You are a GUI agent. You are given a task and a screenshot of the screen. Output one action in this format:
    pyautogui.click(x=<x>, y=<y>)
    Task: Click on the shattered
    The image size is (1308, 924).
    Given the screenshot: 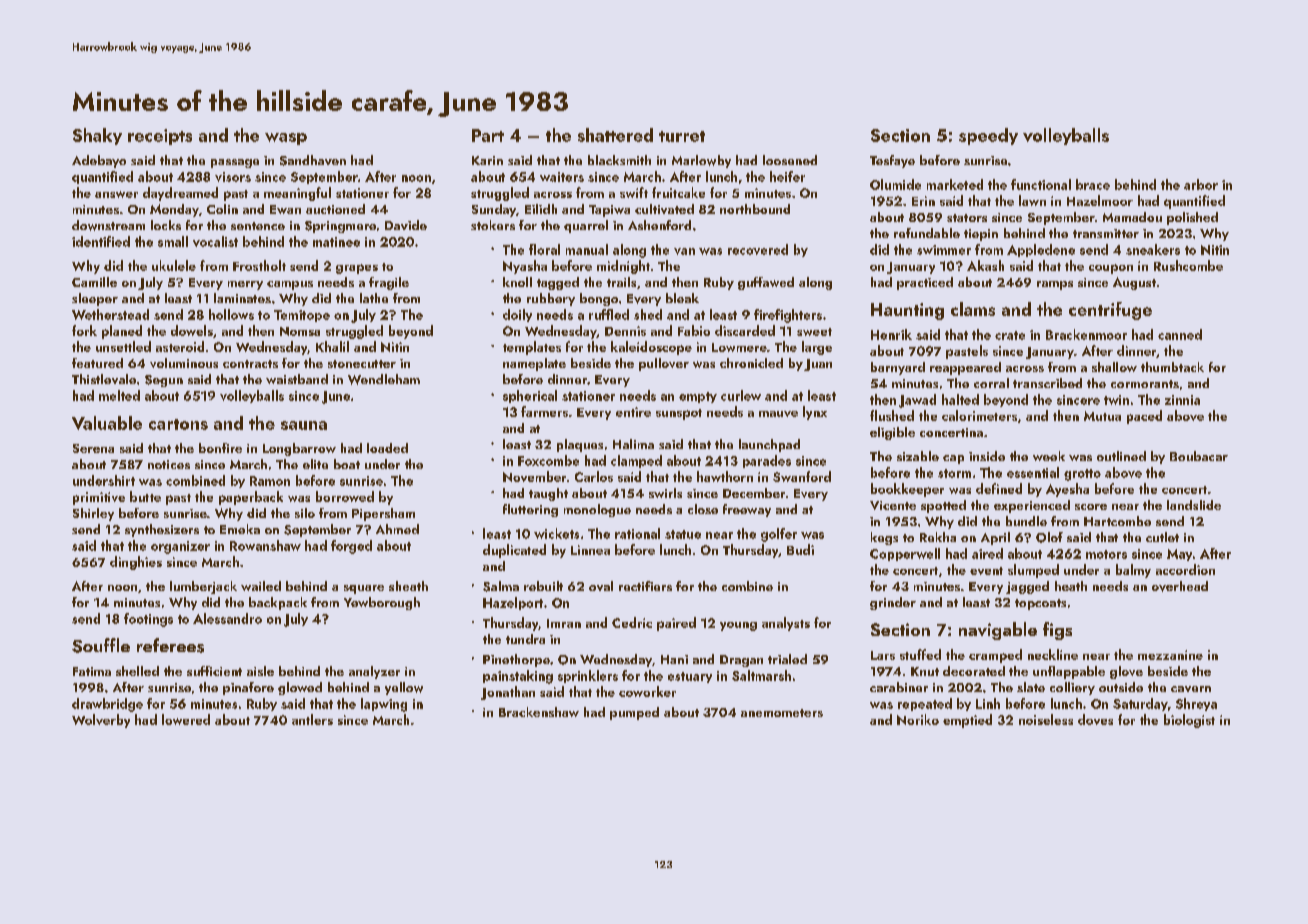 What is the action you would take?
    pyautogui.click(x=615, y=135)
